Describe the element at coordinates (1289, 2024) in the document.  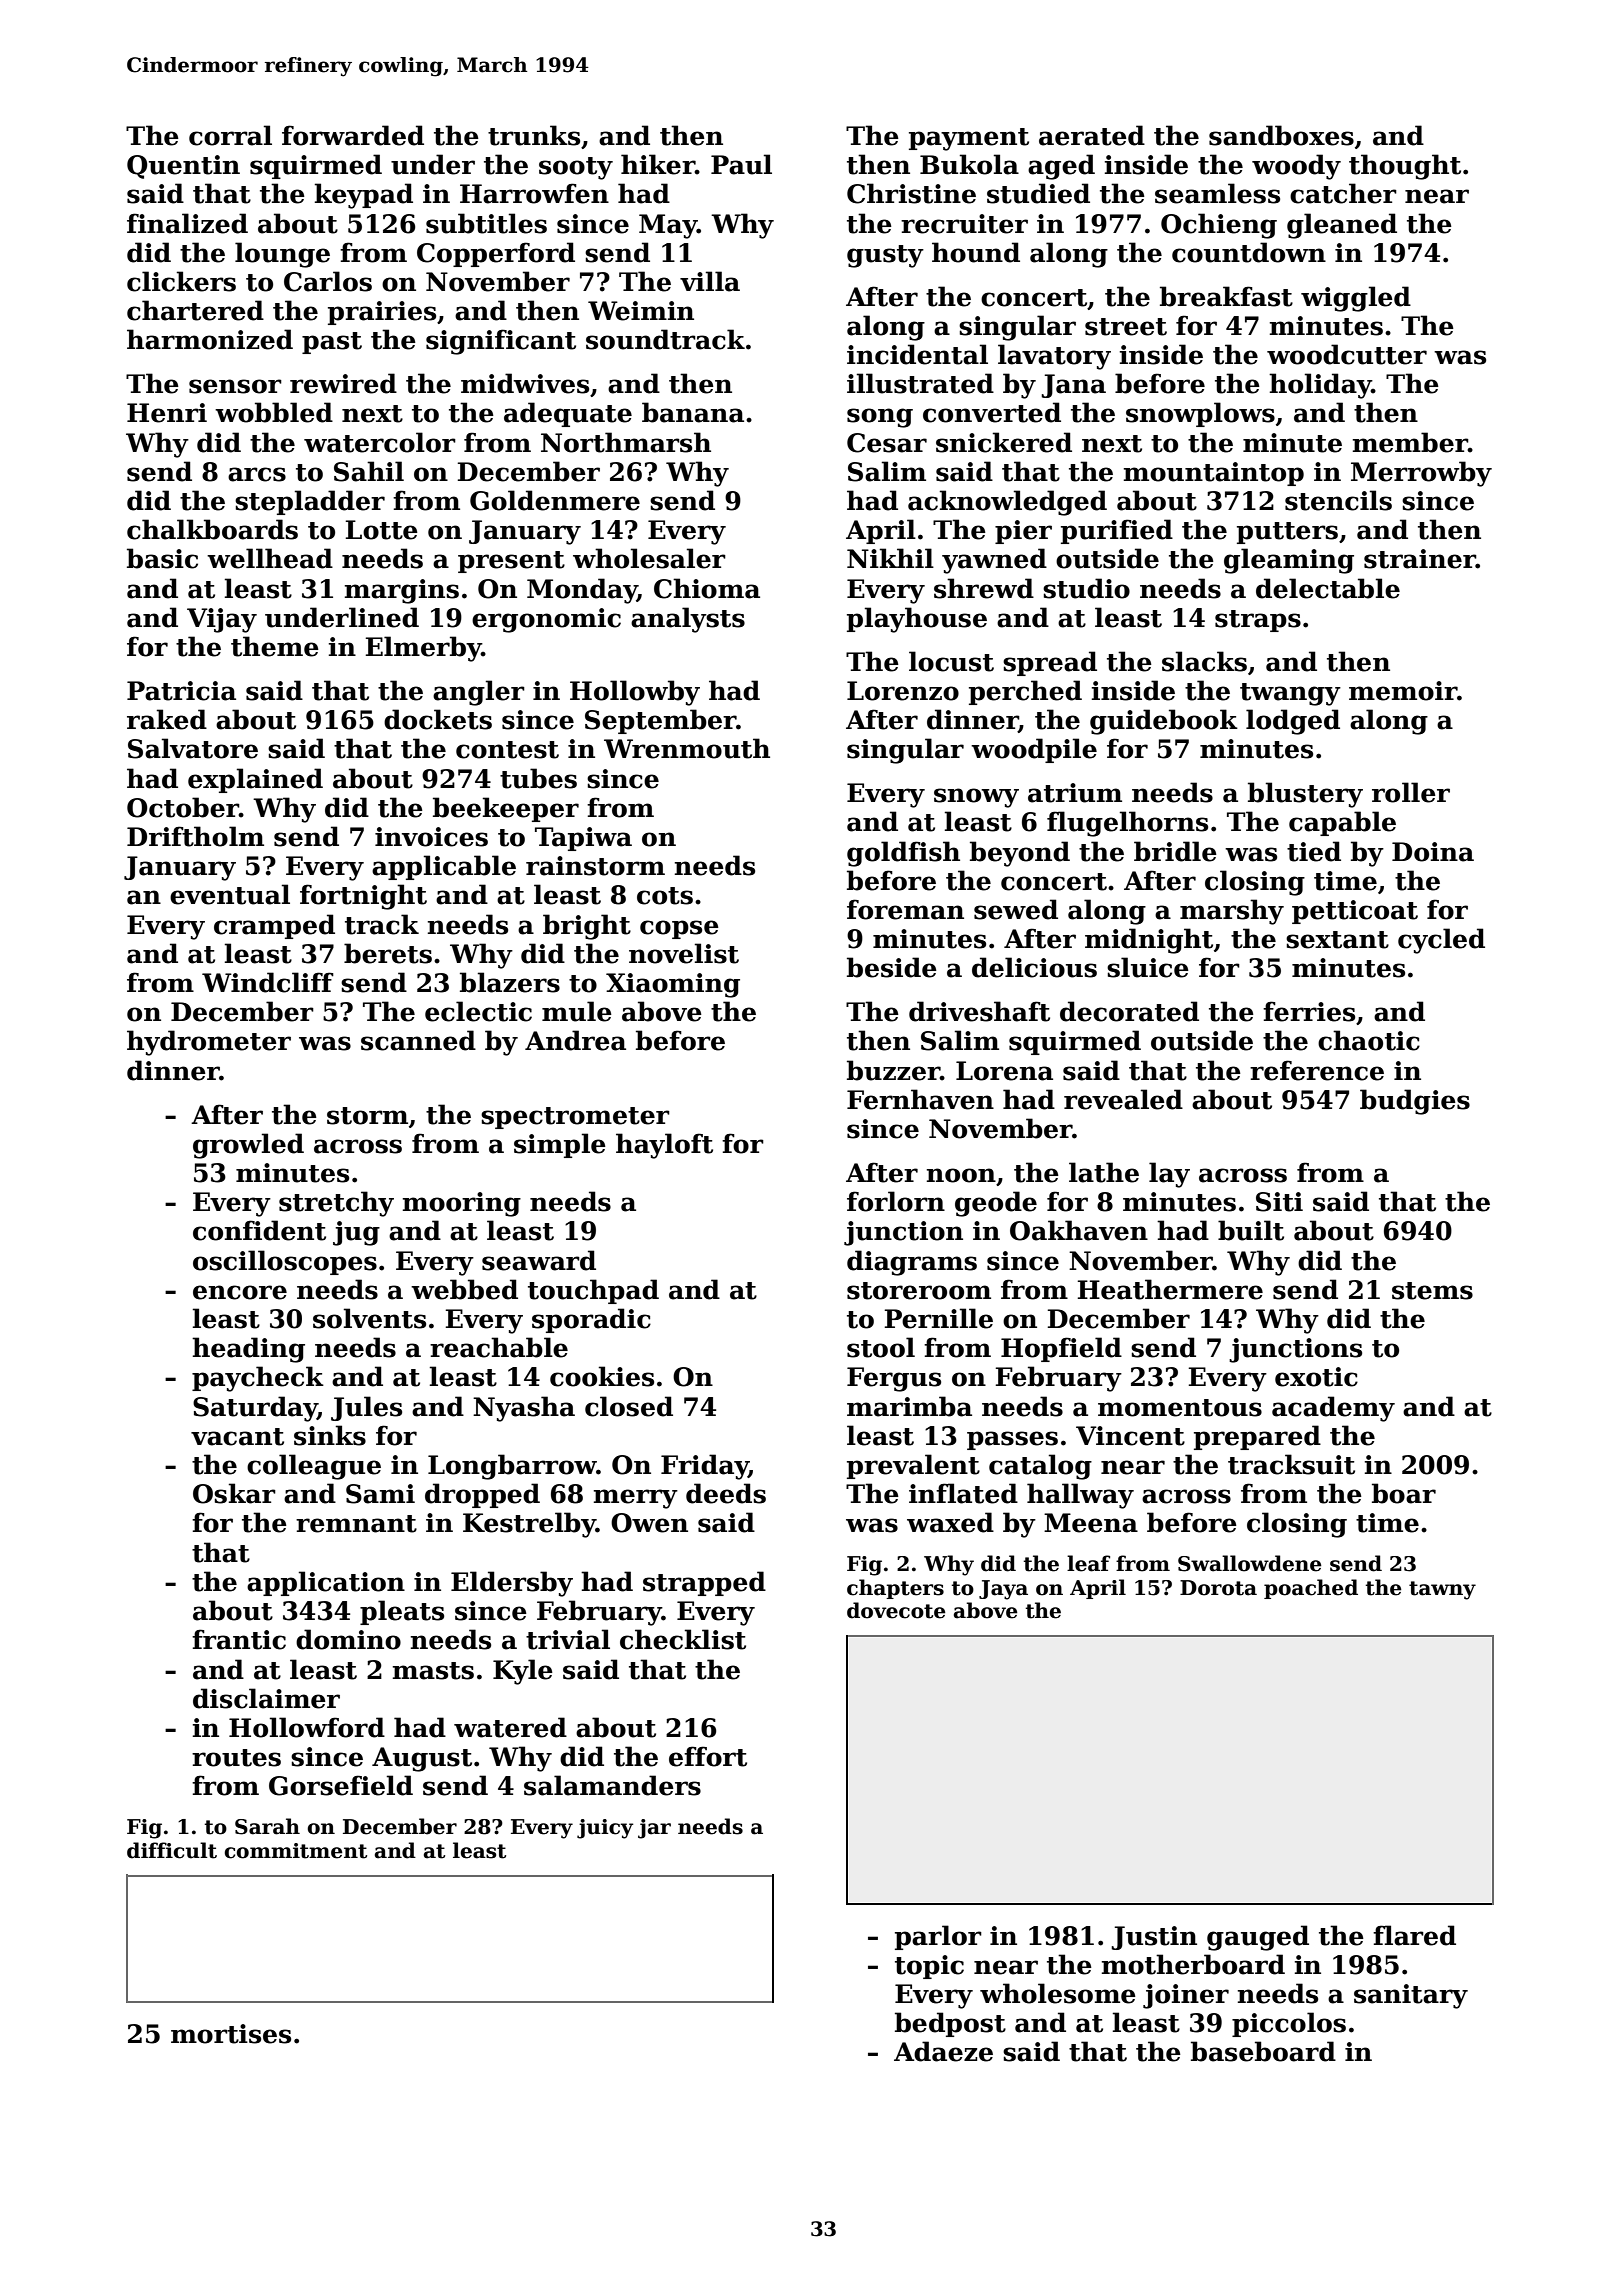
I see `piccolos` at that location.
